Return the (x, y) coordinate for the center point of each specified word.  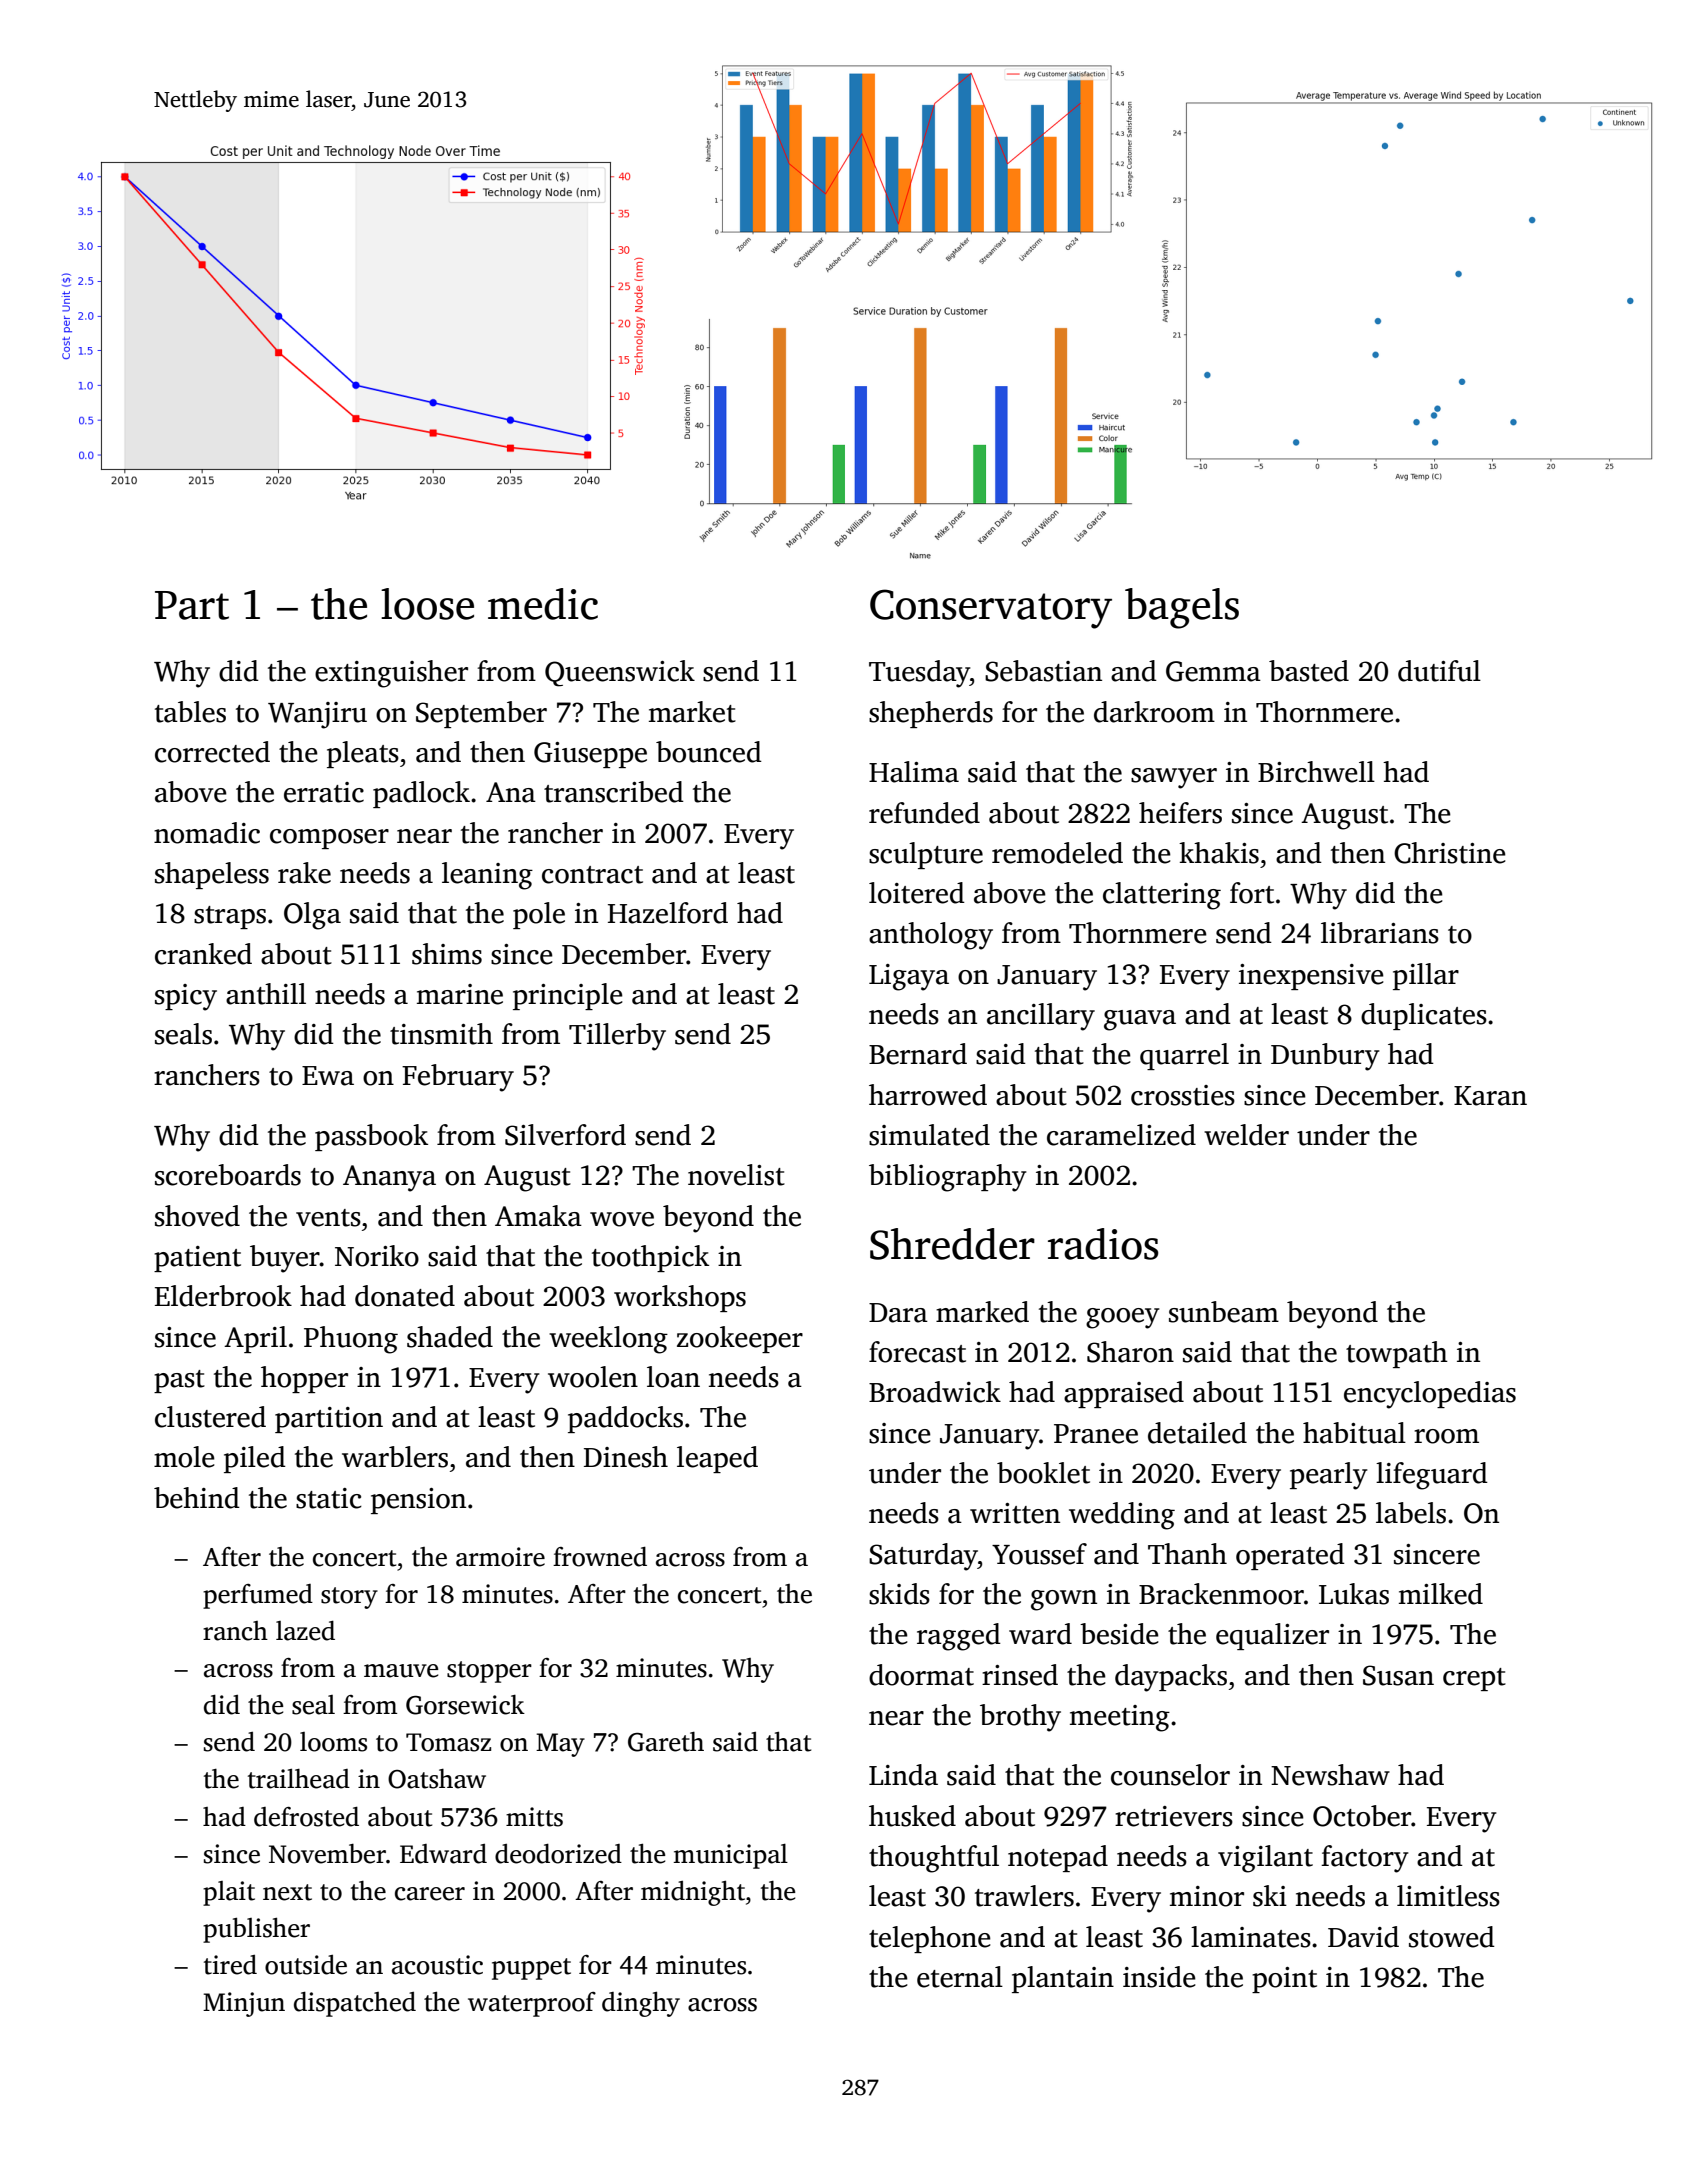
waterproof (532, 2004)
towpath (1397, 1354)
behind (197, 1498)
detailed (1197, 1433)
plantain (1063, 1979)
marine (460, 994)
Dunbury (1325, 1057)
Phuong (351, 1340)
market (692, 712)
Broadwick (935, 1392)
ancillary (1041, 1017)
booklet (1043, 1473)
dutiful (1439, 671)
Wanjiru (317, 715)
